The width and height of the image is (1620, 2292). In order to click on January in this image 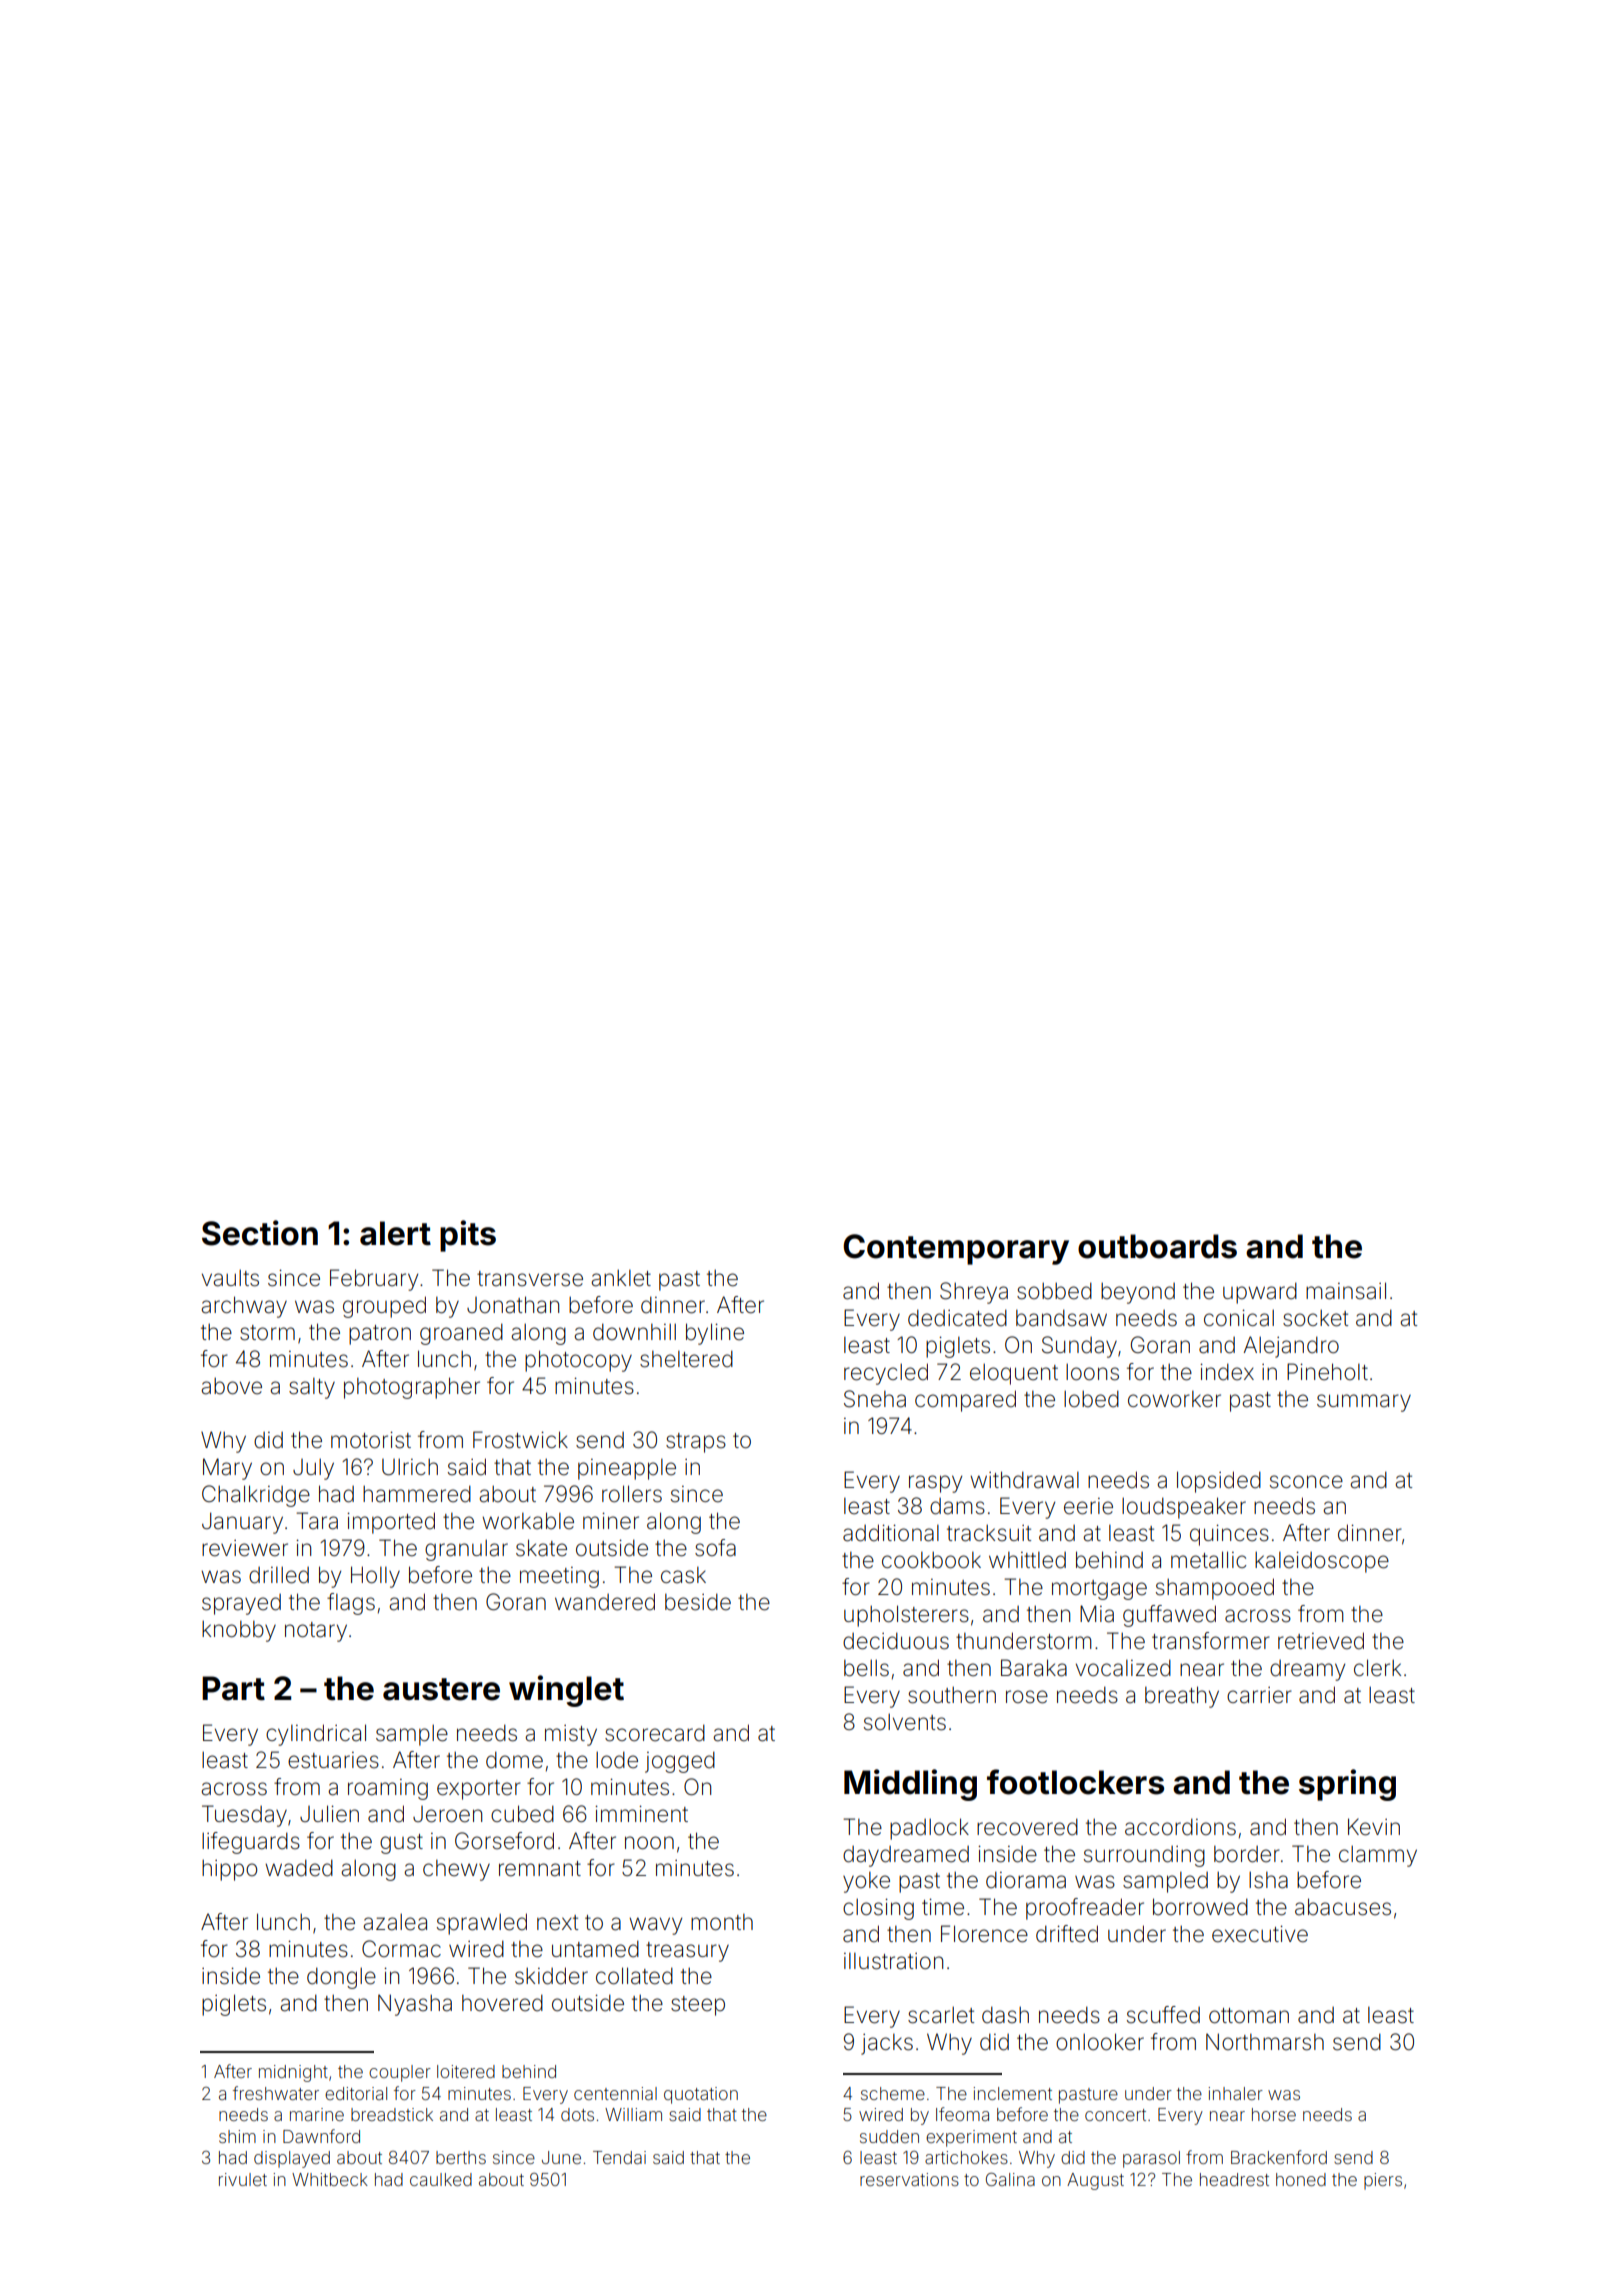, I will do `click(242, 1523)`.
